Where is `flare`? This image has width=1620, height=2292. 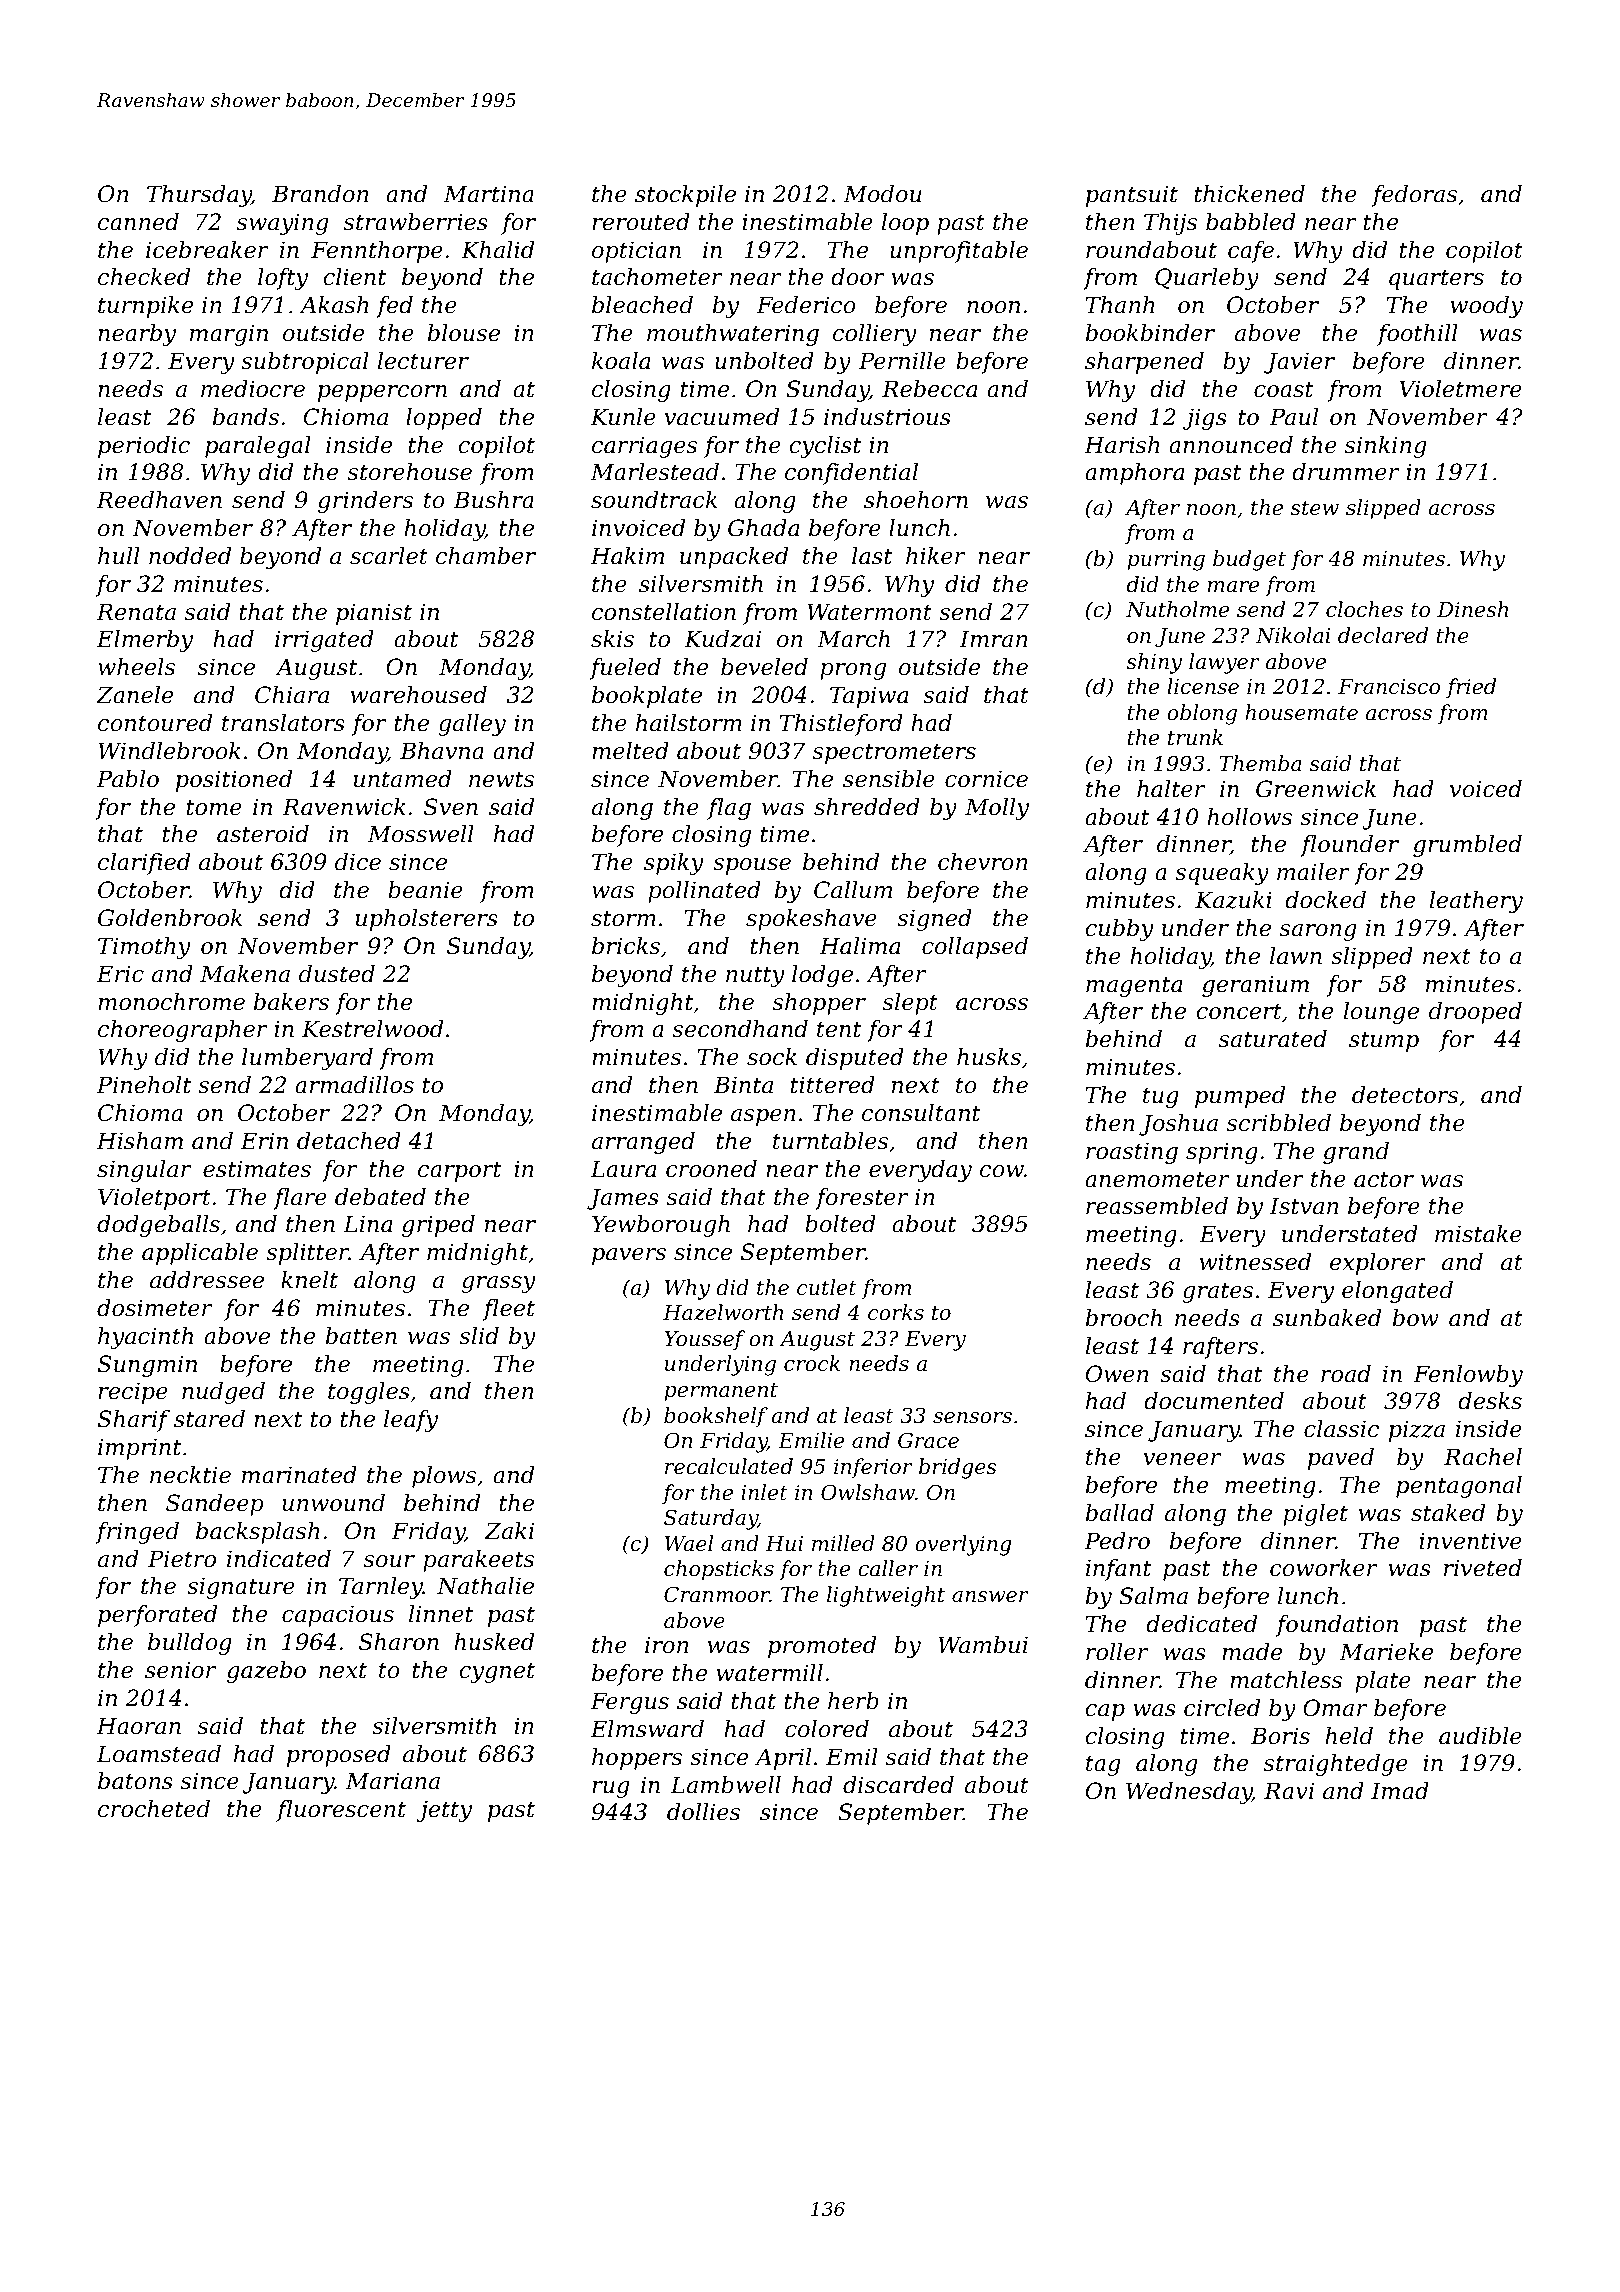 flare is located at coordinates (300, 1199).
